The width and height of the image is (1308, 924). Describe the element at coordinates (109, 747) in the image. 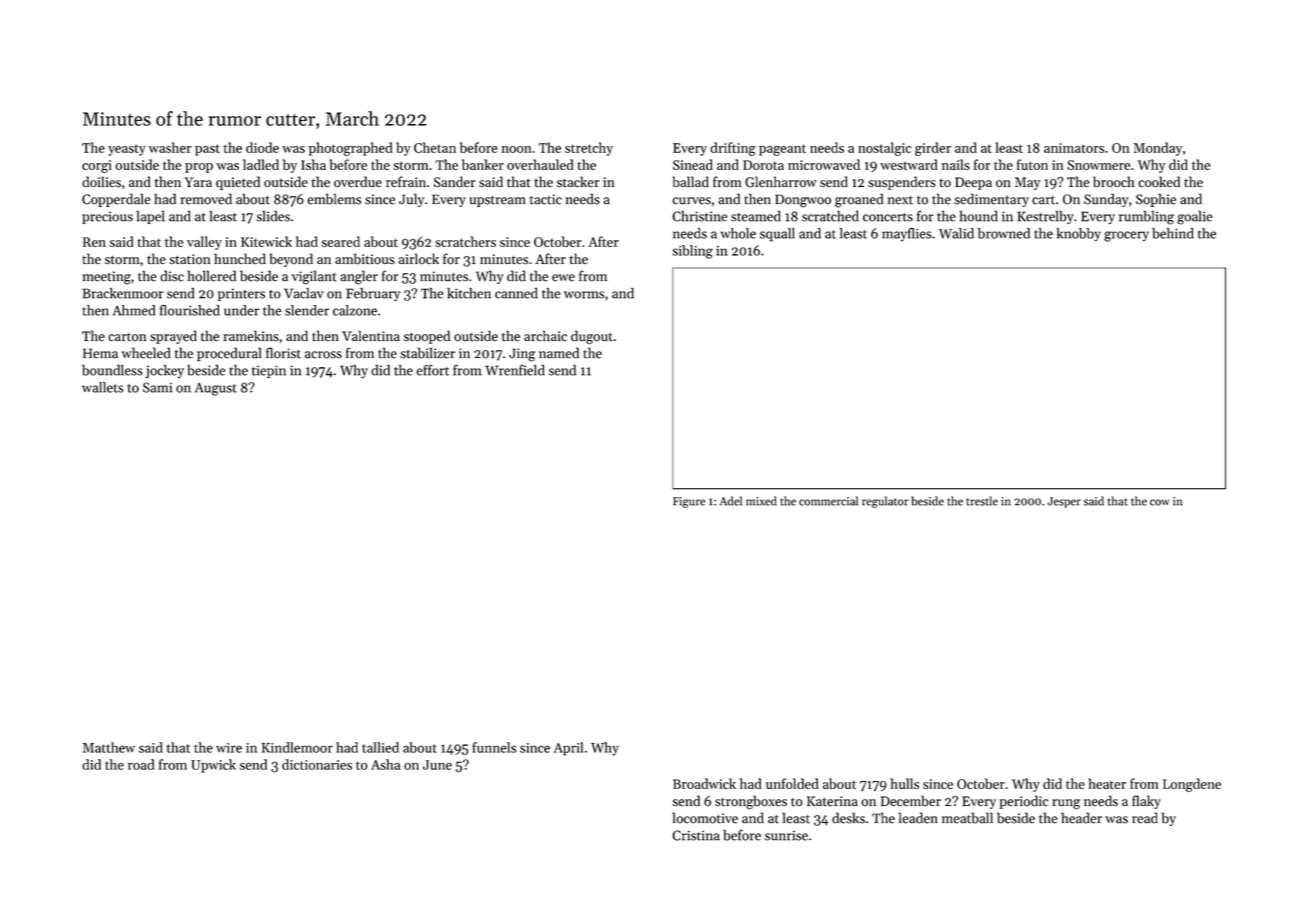

I see `Matthew` at that location.
